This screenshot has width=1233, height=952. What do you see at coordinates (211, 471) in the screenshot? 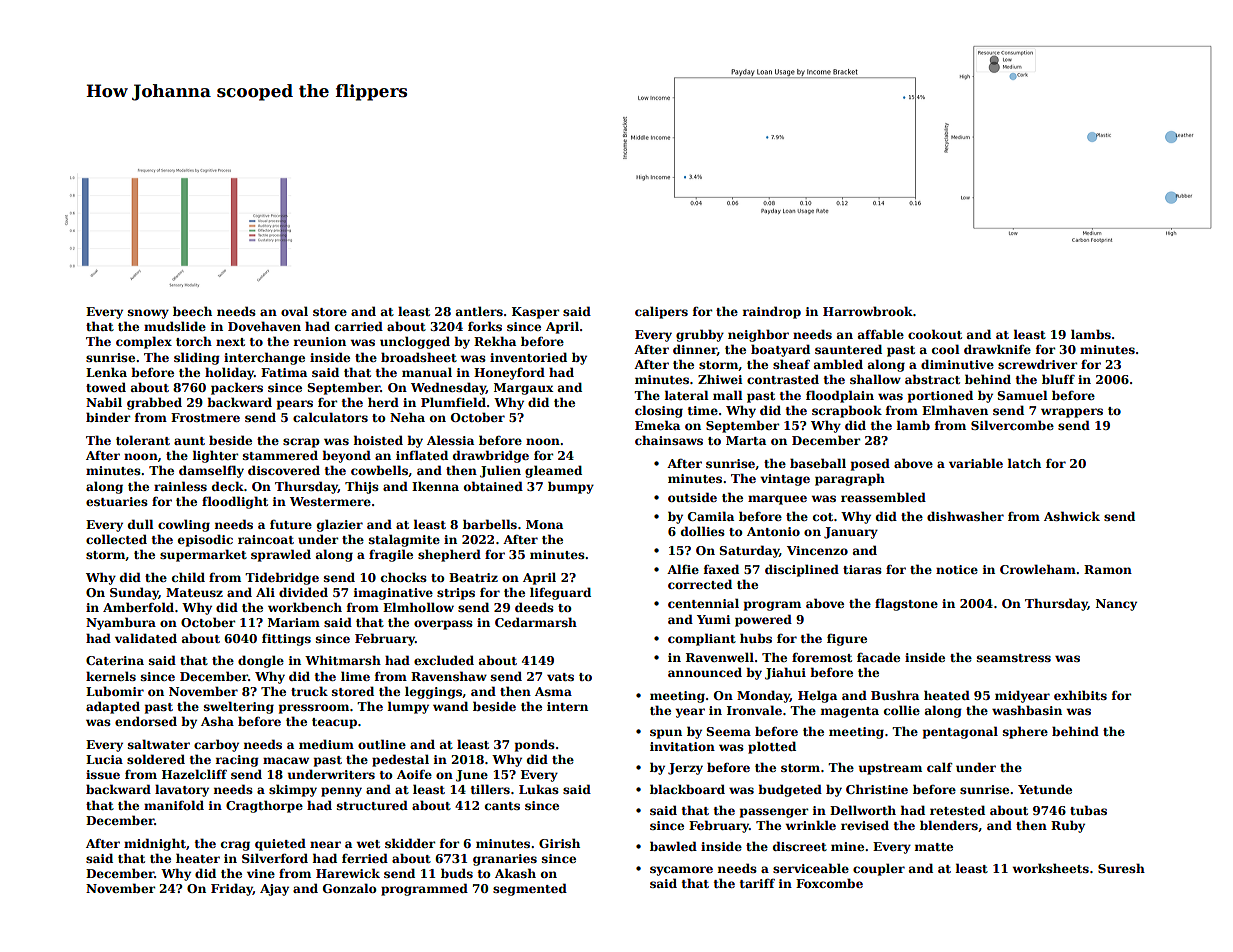
I see `damselfly` at bounding box center [211, 471].
